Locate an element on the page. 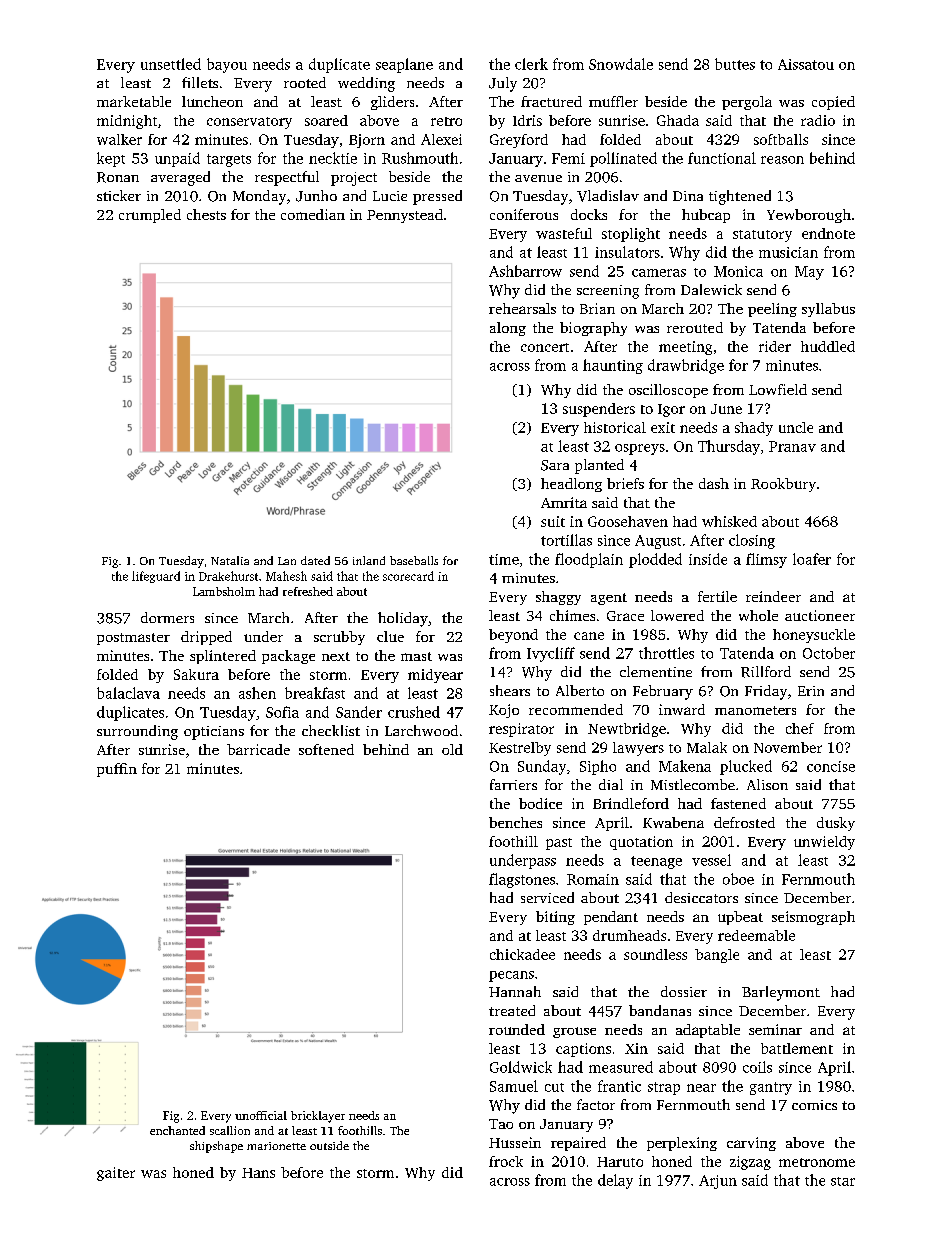 This page has height=1233, width=952. unofficial is located at coordinates (261, 1115).
